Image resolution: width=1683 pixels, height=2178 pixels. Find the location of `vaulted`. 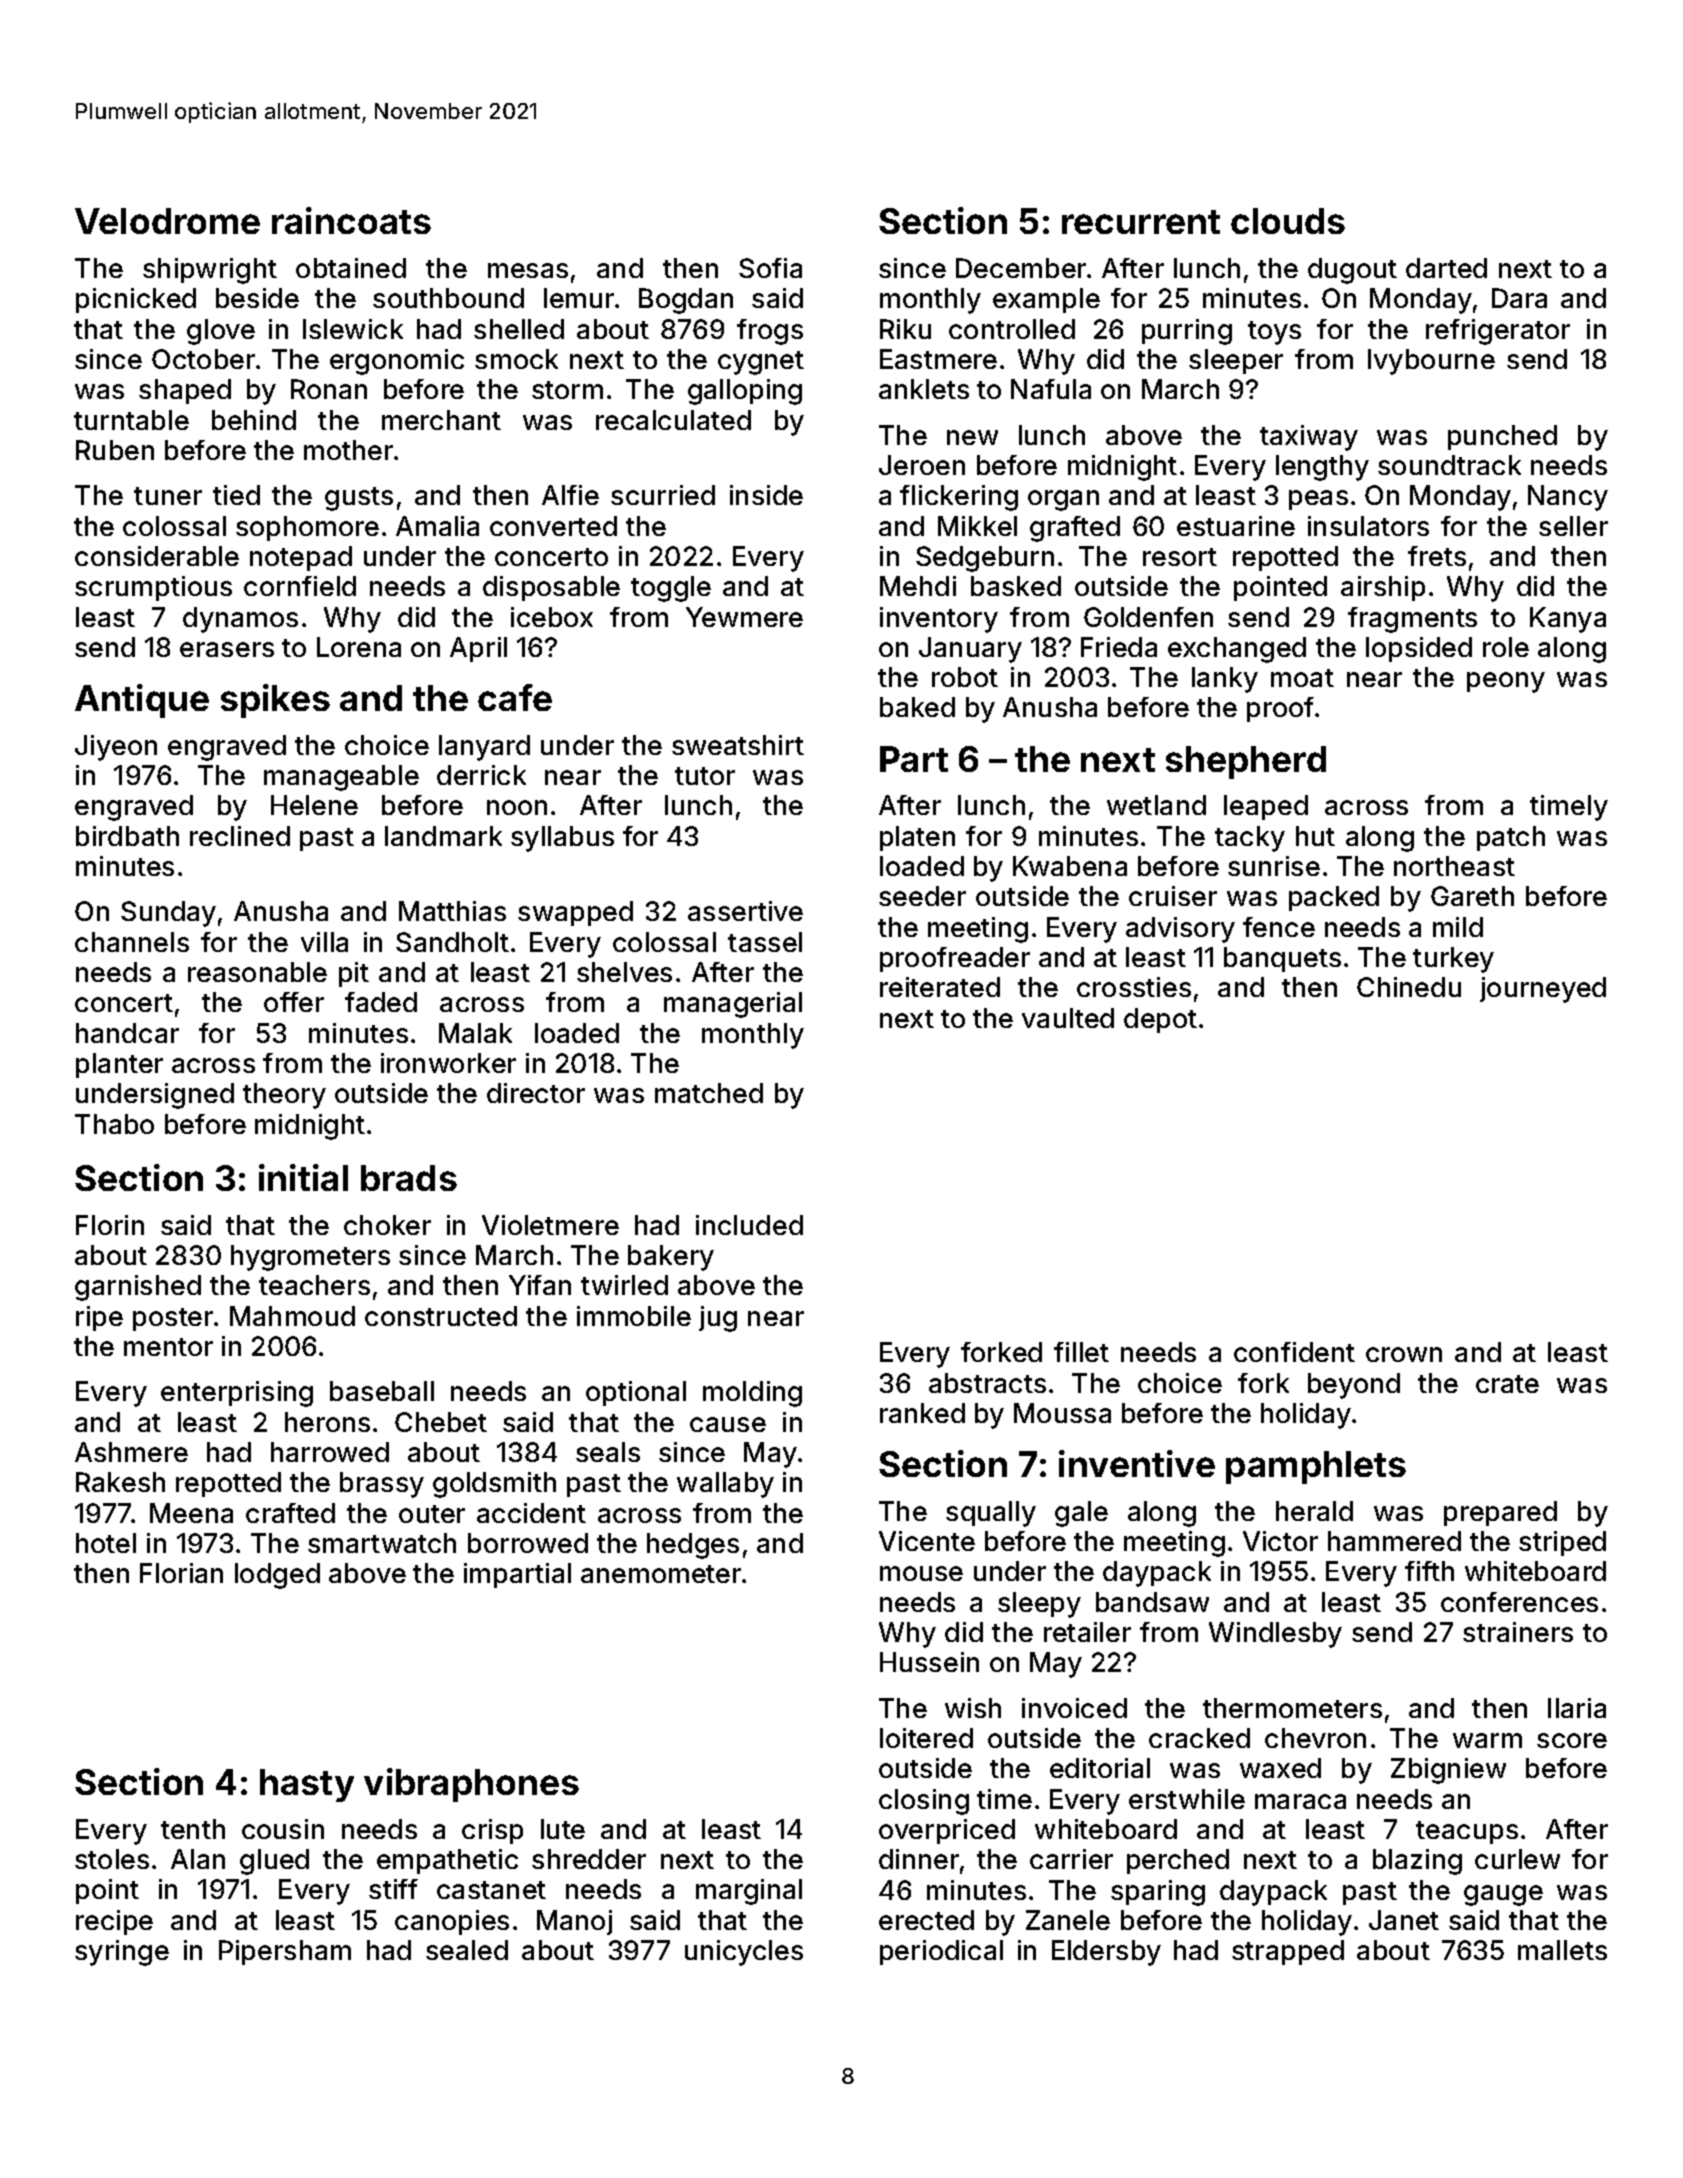

vaulted is located at coordinates (1068, 1018).
